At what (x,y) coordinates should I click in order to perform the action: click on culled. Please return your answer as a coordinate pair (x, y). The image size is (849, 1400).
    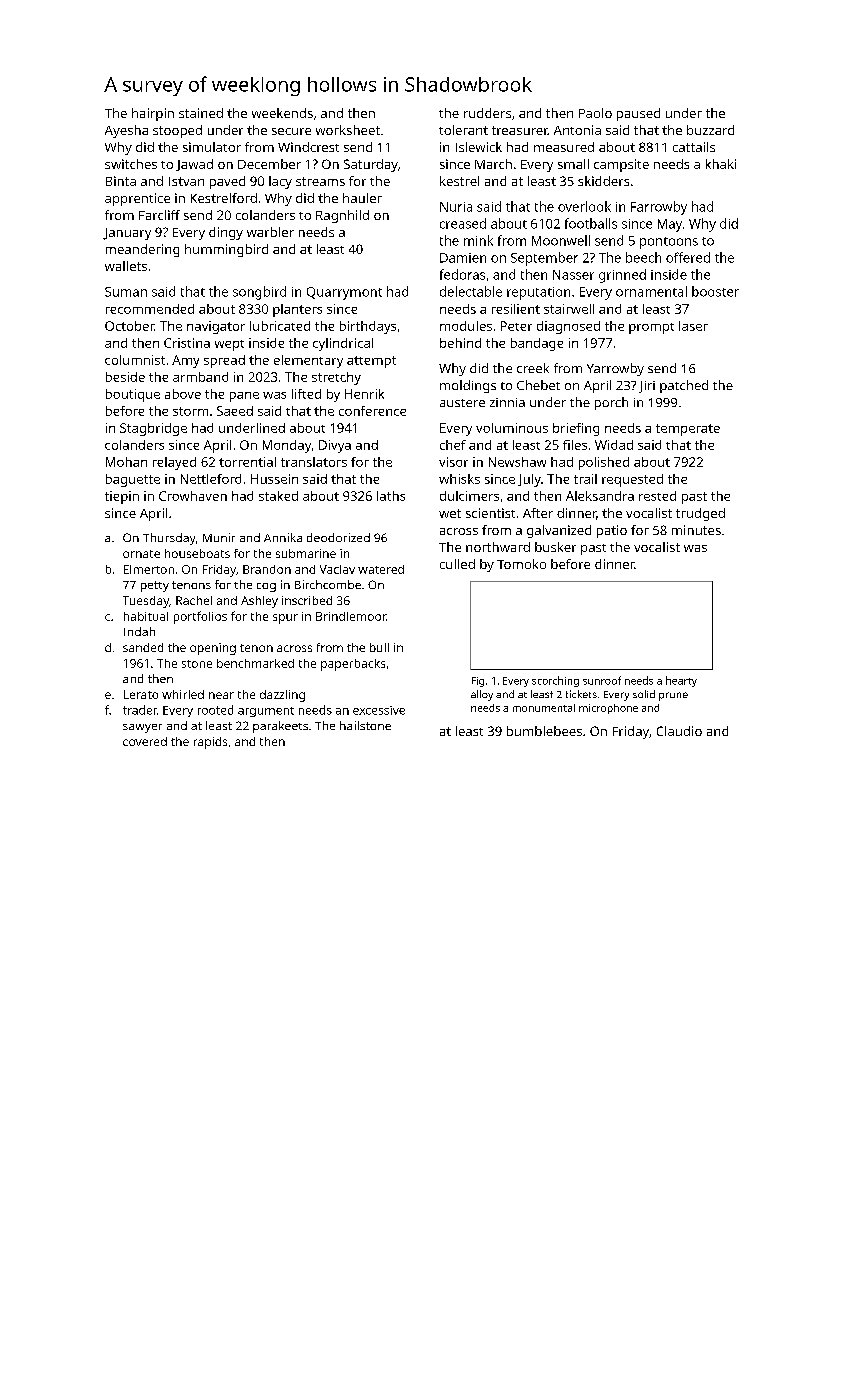
    Looking at the image, I should click on (457, 564).
